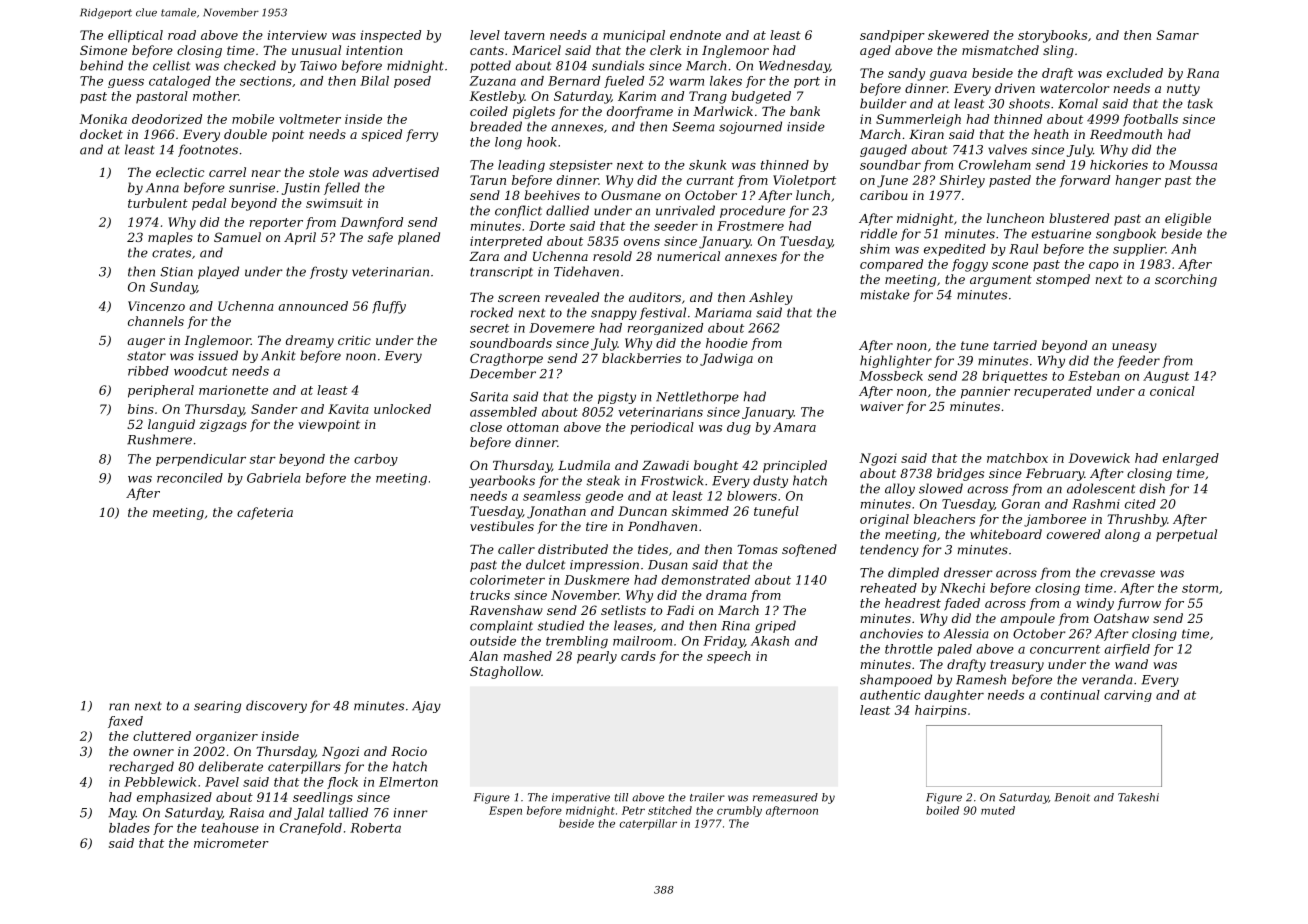  I want to click on channels, so click(156, 321).
